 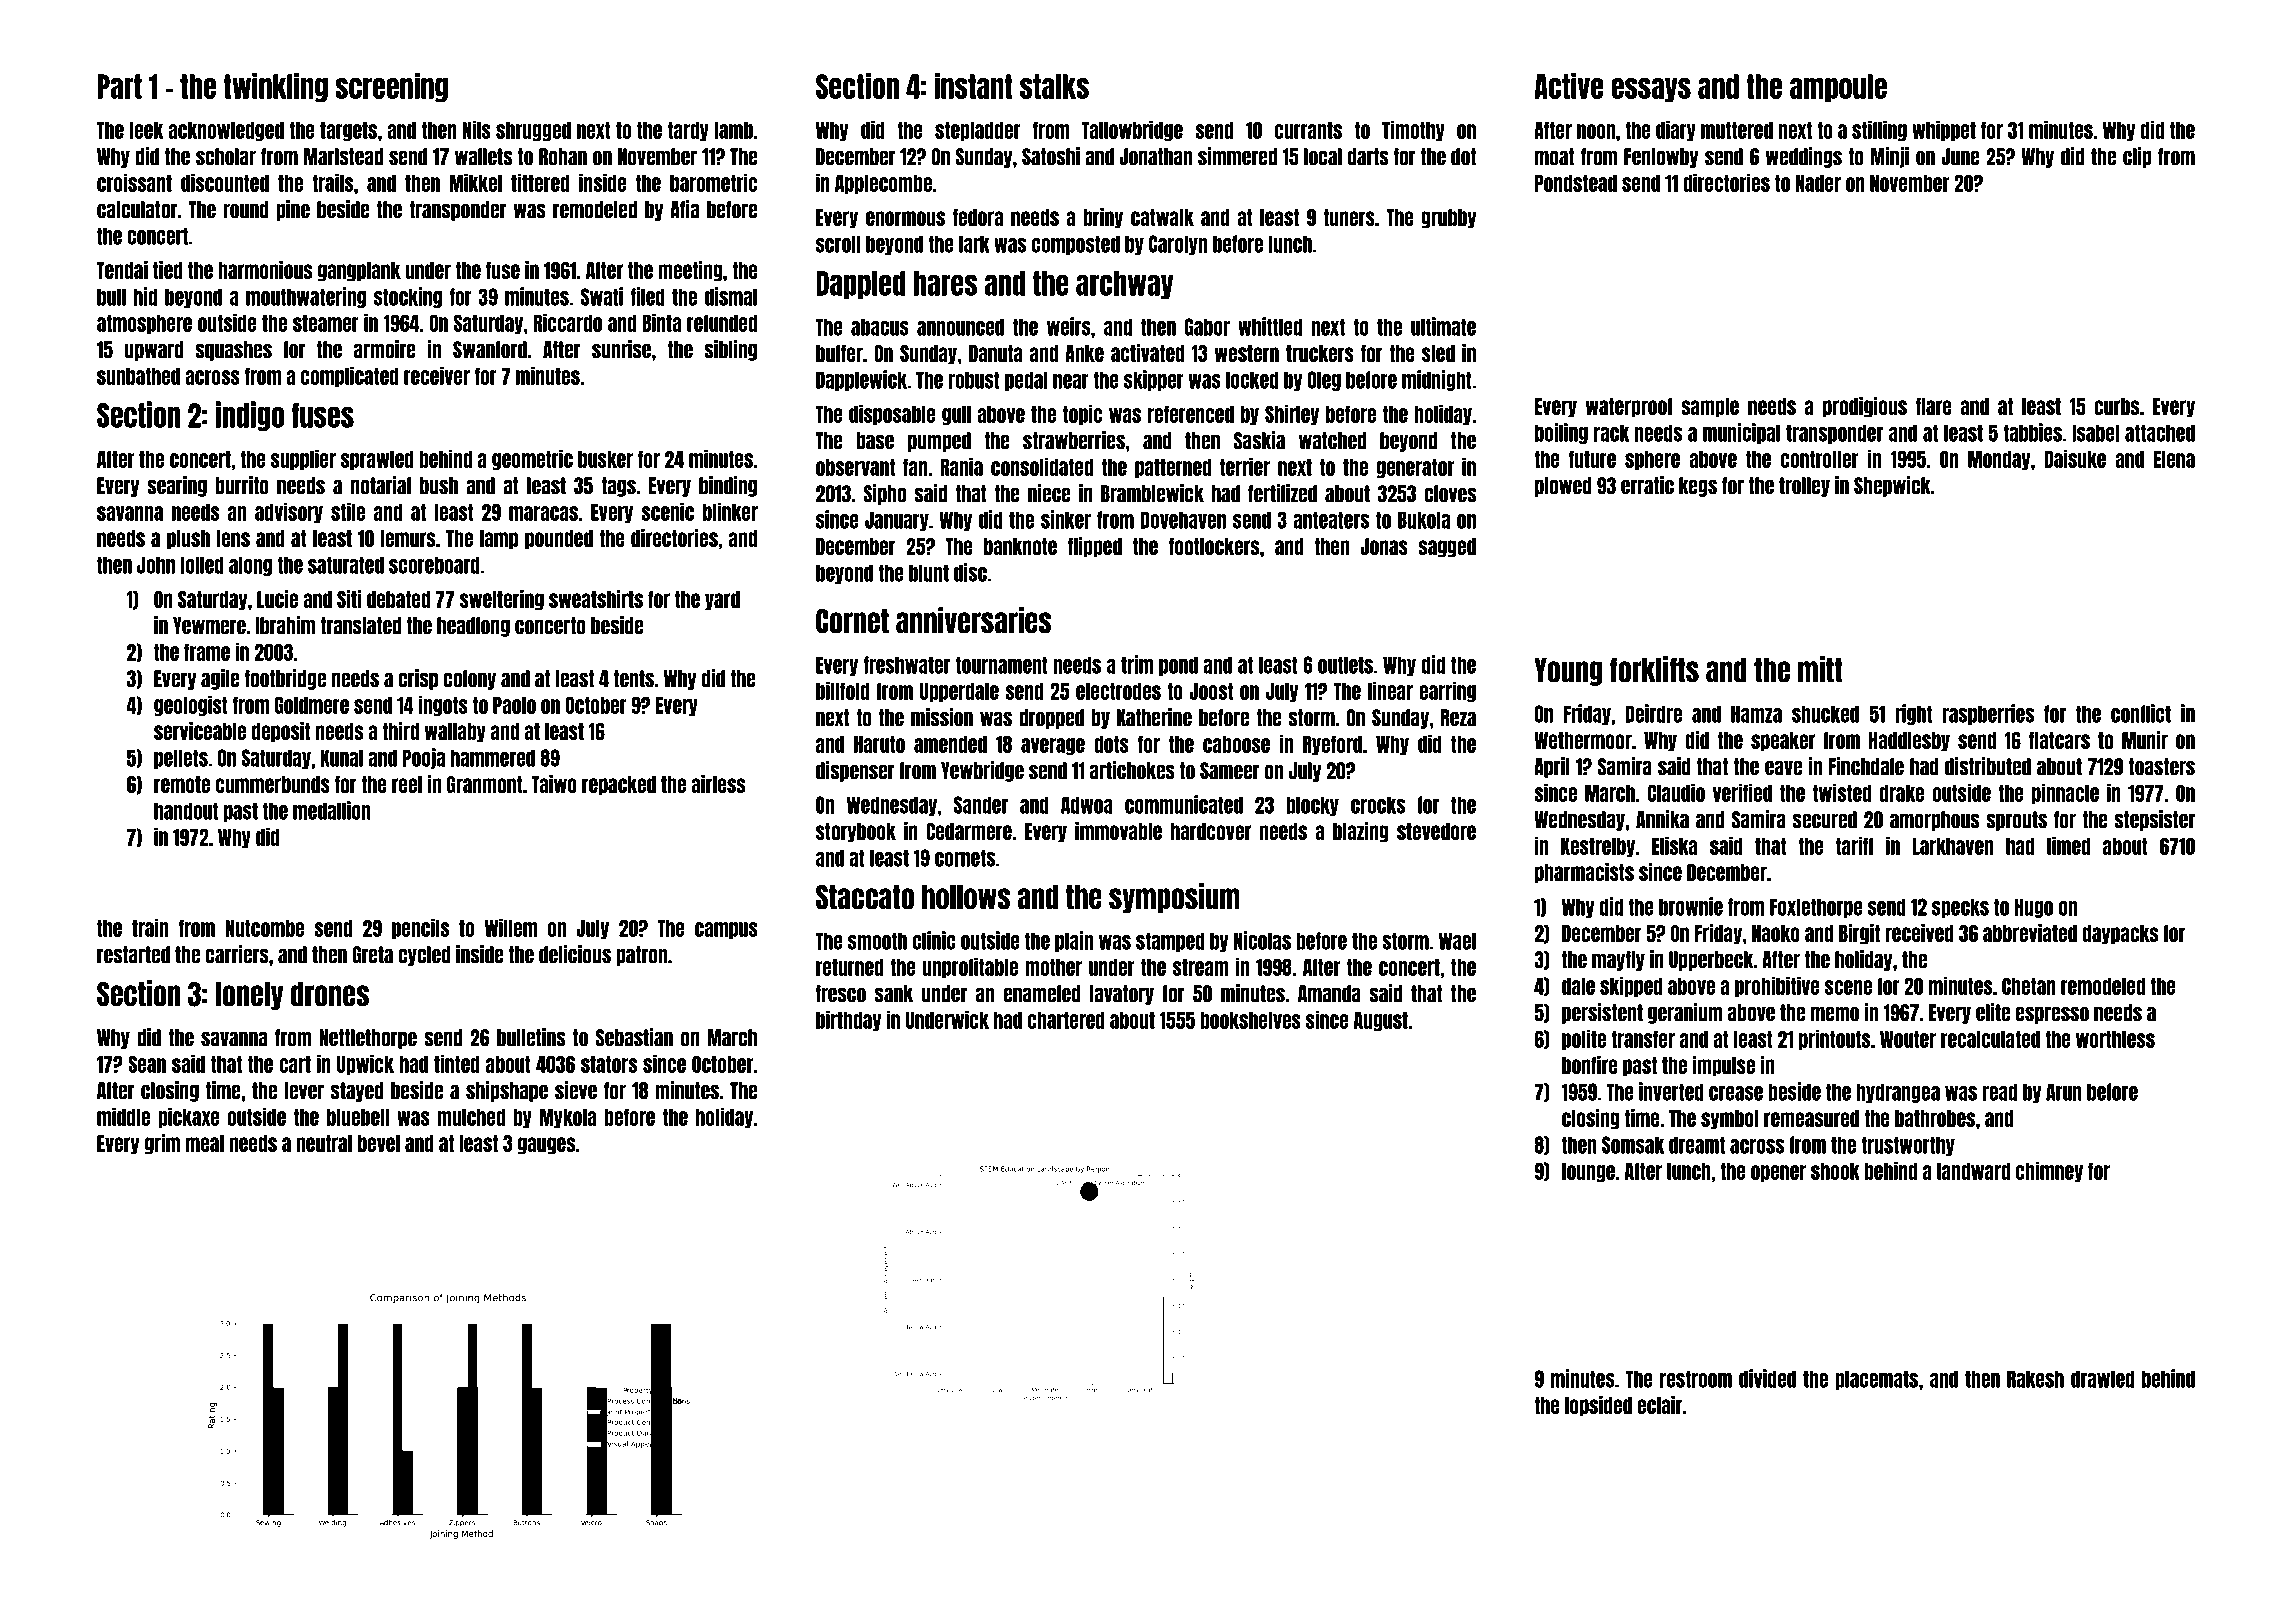 What do you see at coordinates (324, 1143) in the image?
I see `neutral` at bounding box center [324, 1143].
